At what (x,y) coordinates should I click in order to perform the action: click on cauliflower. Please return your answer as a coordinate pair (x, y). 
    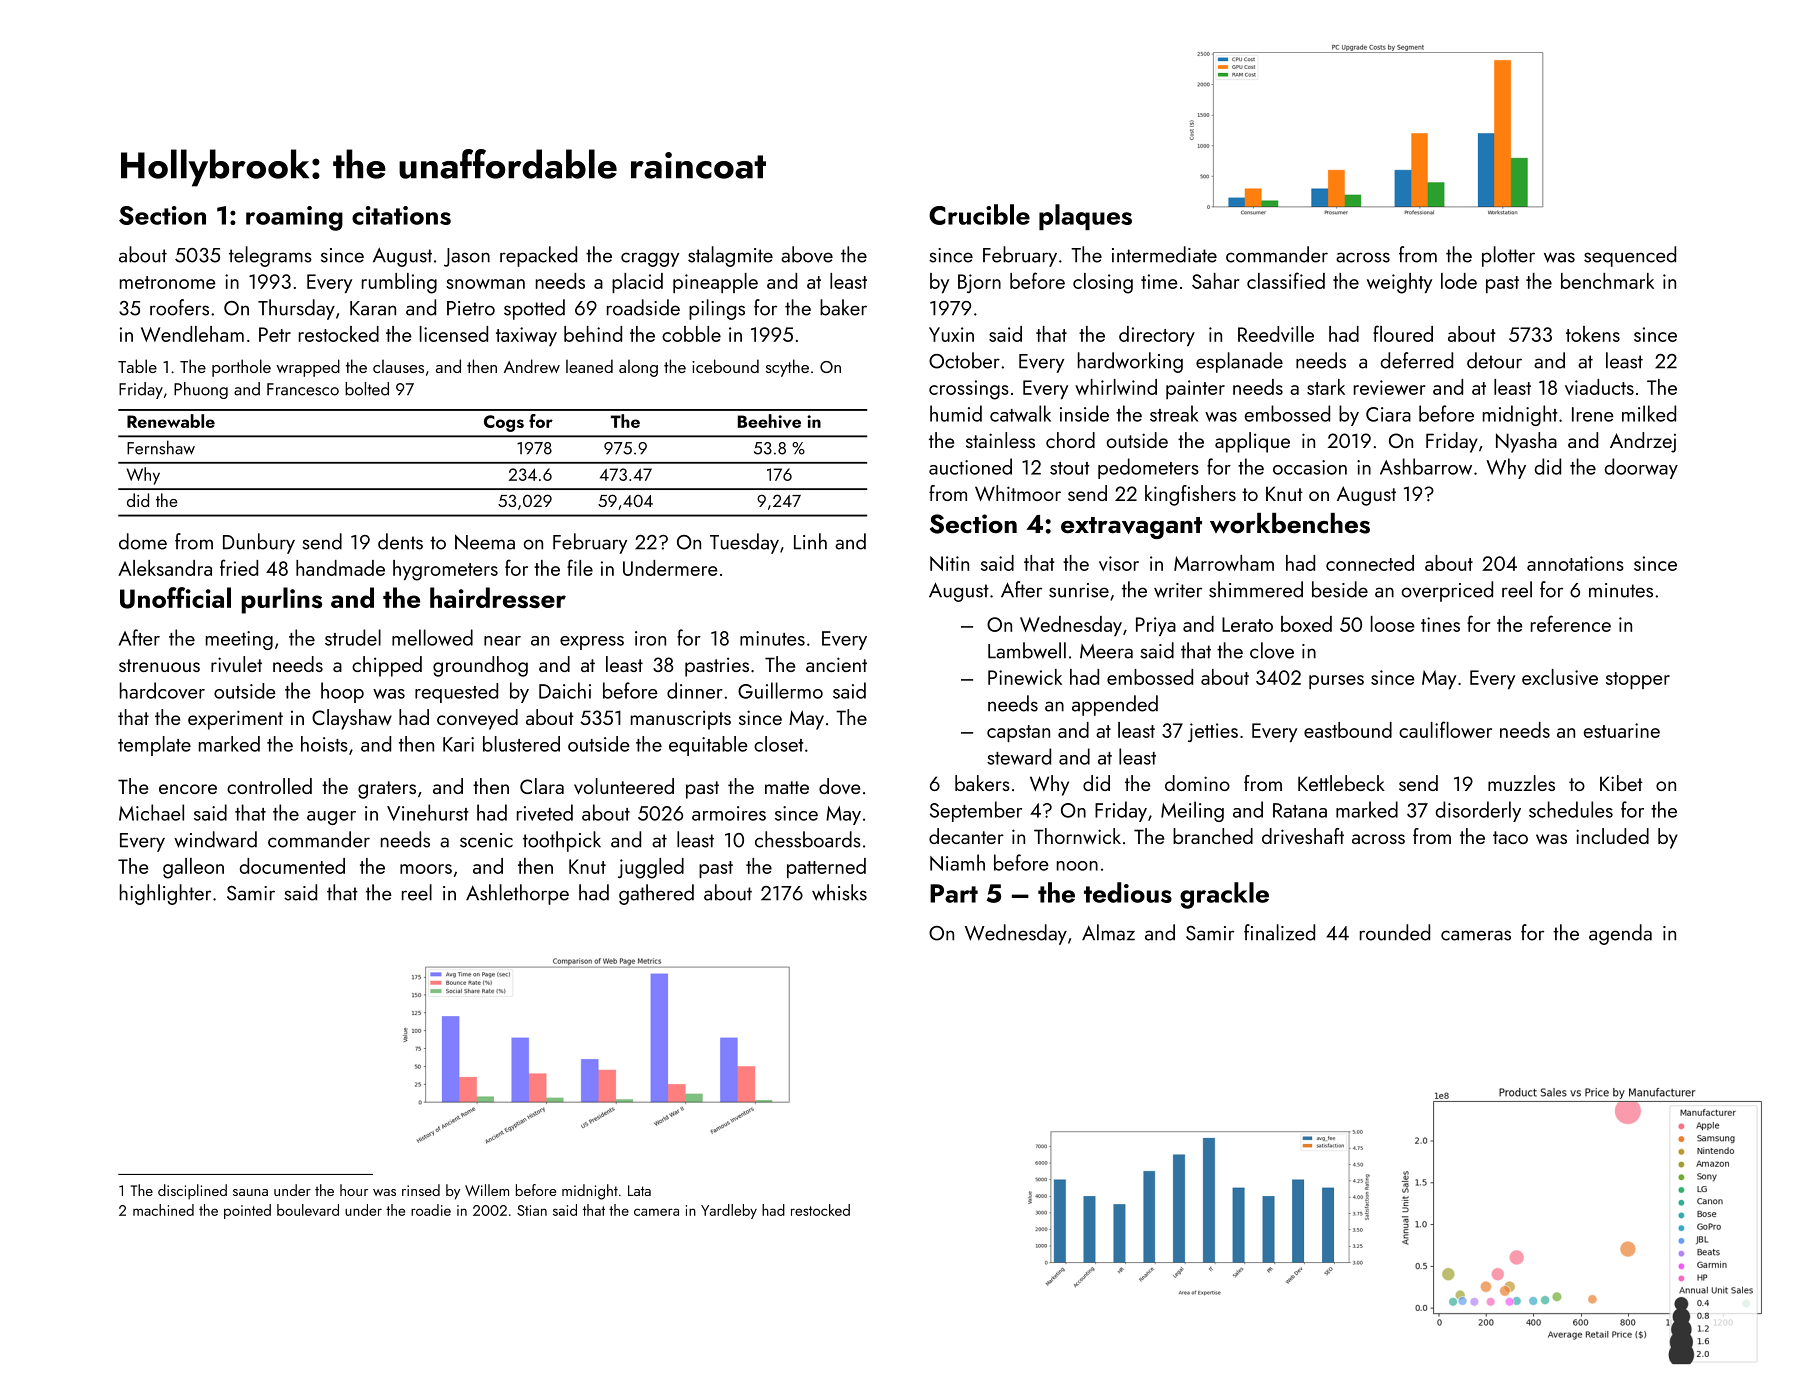
    Looking at the image, I should click on (1445, 729).
